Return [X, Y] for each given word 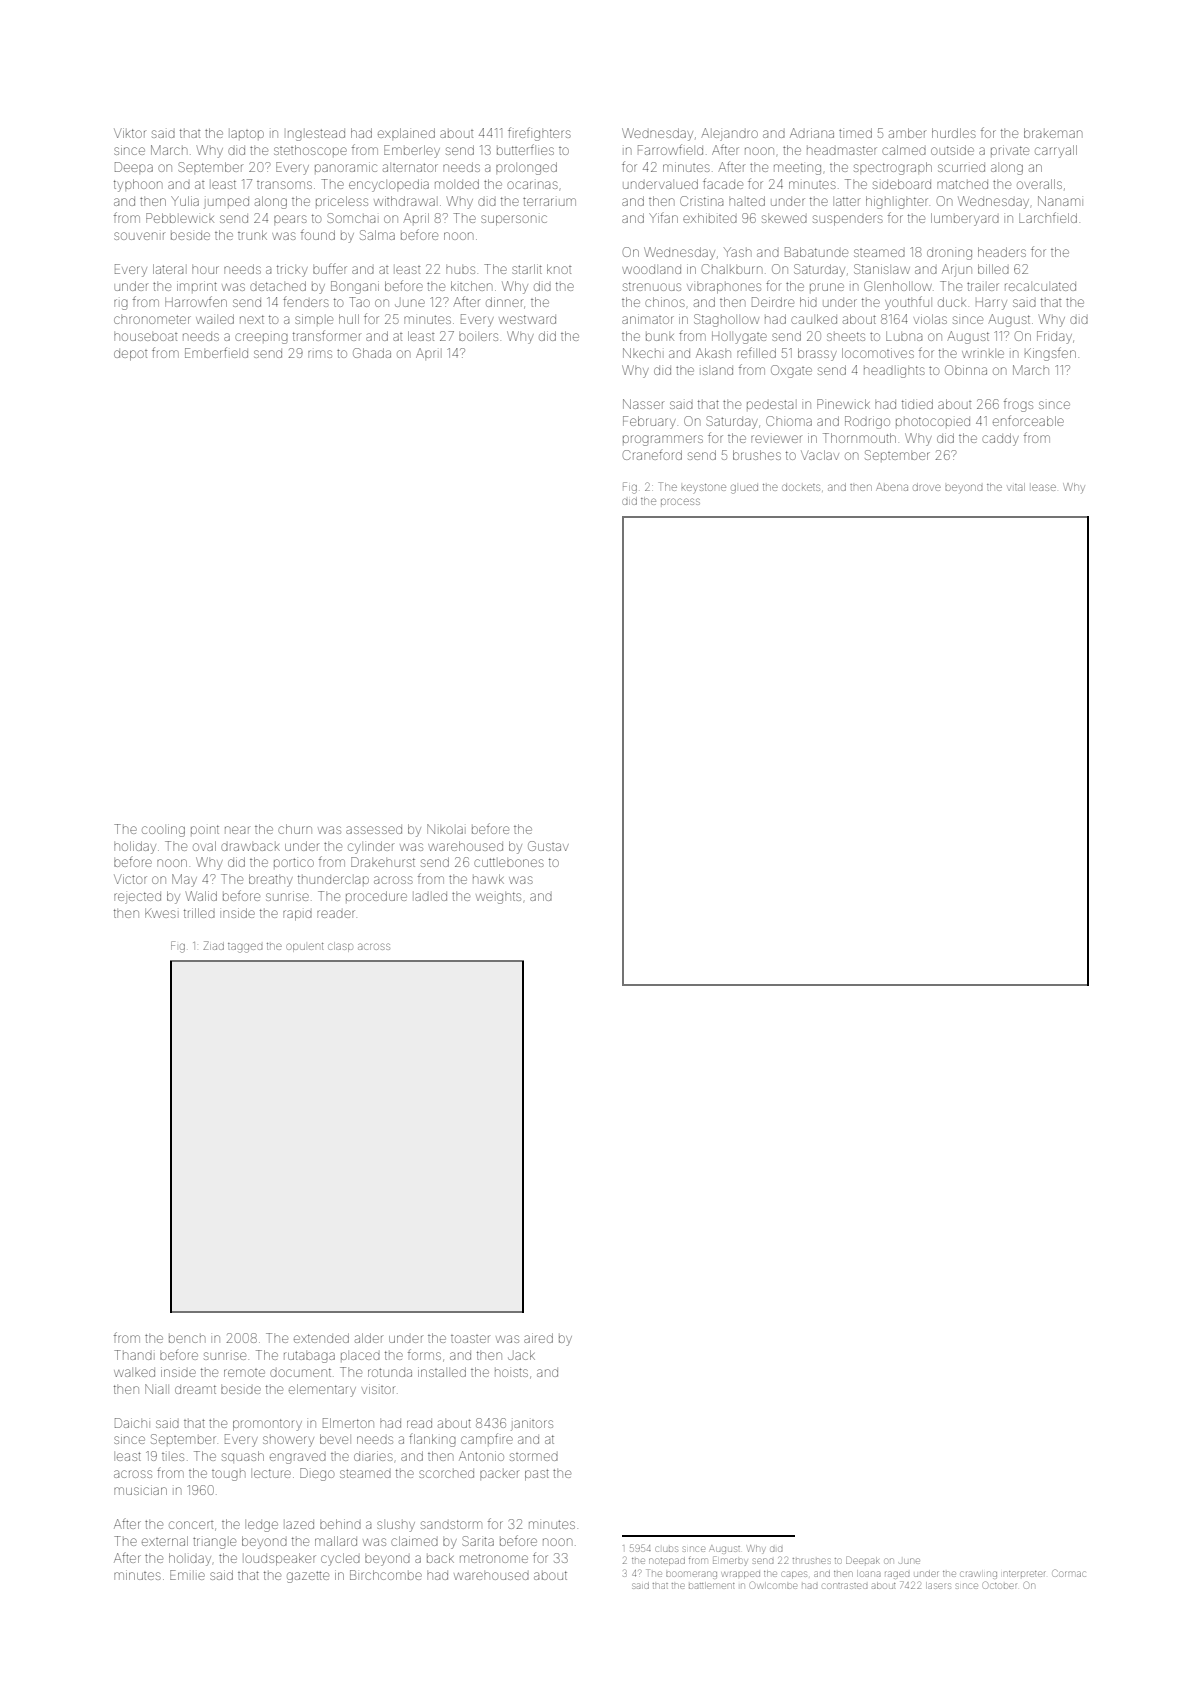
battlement [712, 1586]
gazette [308, 1577]
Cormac [1069, 1573]
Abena [892, 487]
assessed [374, 830]
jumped [226, 203]
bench [187, 1339]
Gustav [548, 846]
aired [538, 1338]
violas [930, 319]
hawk [488, 879]
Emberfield [216, 352]
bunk [660, 337]
